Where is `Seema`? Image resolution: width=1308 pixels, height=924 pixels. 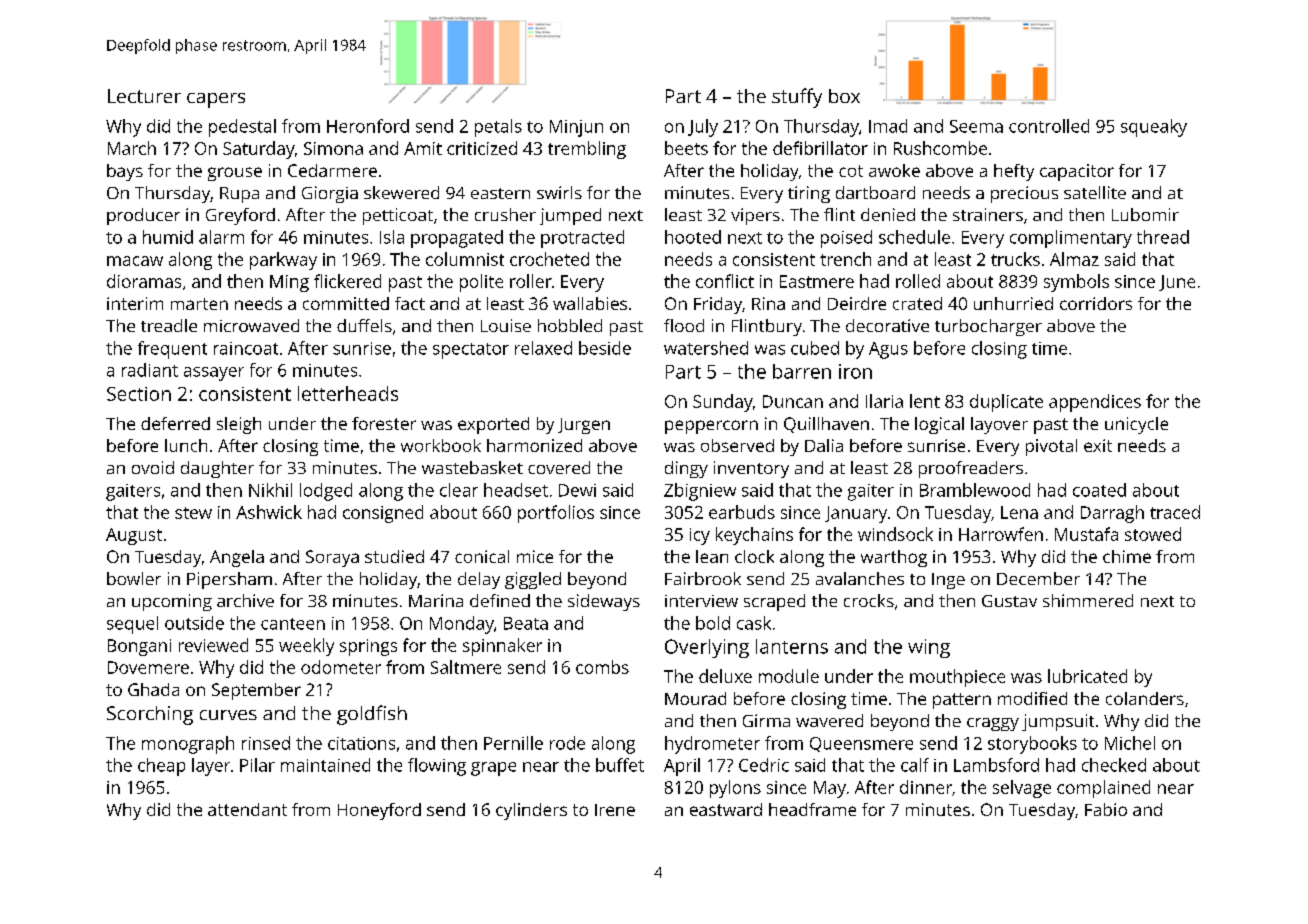 Seema is located at coordinates (976, 126).
